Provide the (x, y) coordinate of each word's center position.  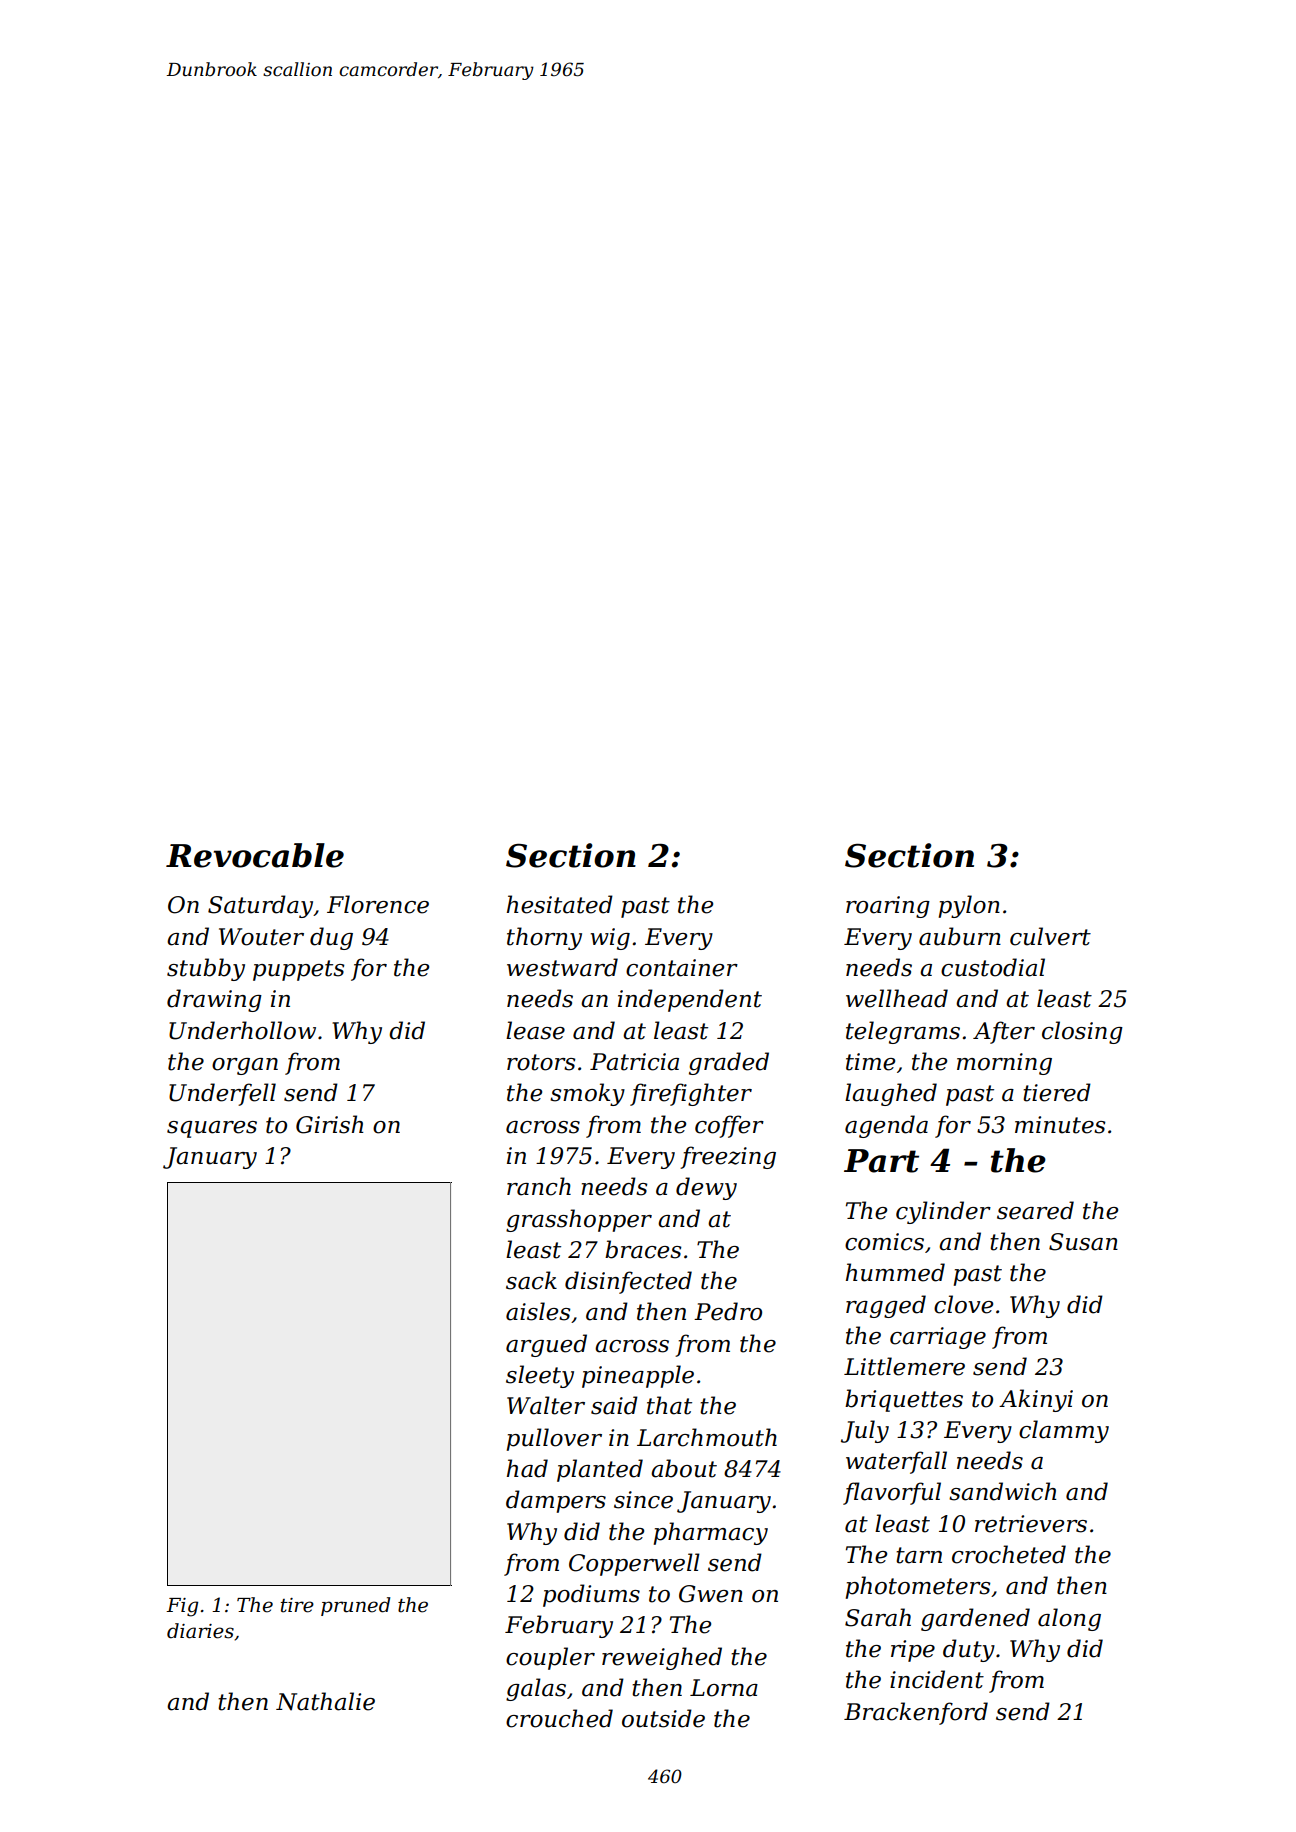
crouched (559, 1718)
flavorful (892, 1493)
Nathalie (325, 1701)
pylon (969, 906)
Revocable (255, 855)
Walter (546, 1405)
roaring (888, 907)
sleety (540, 1376)
